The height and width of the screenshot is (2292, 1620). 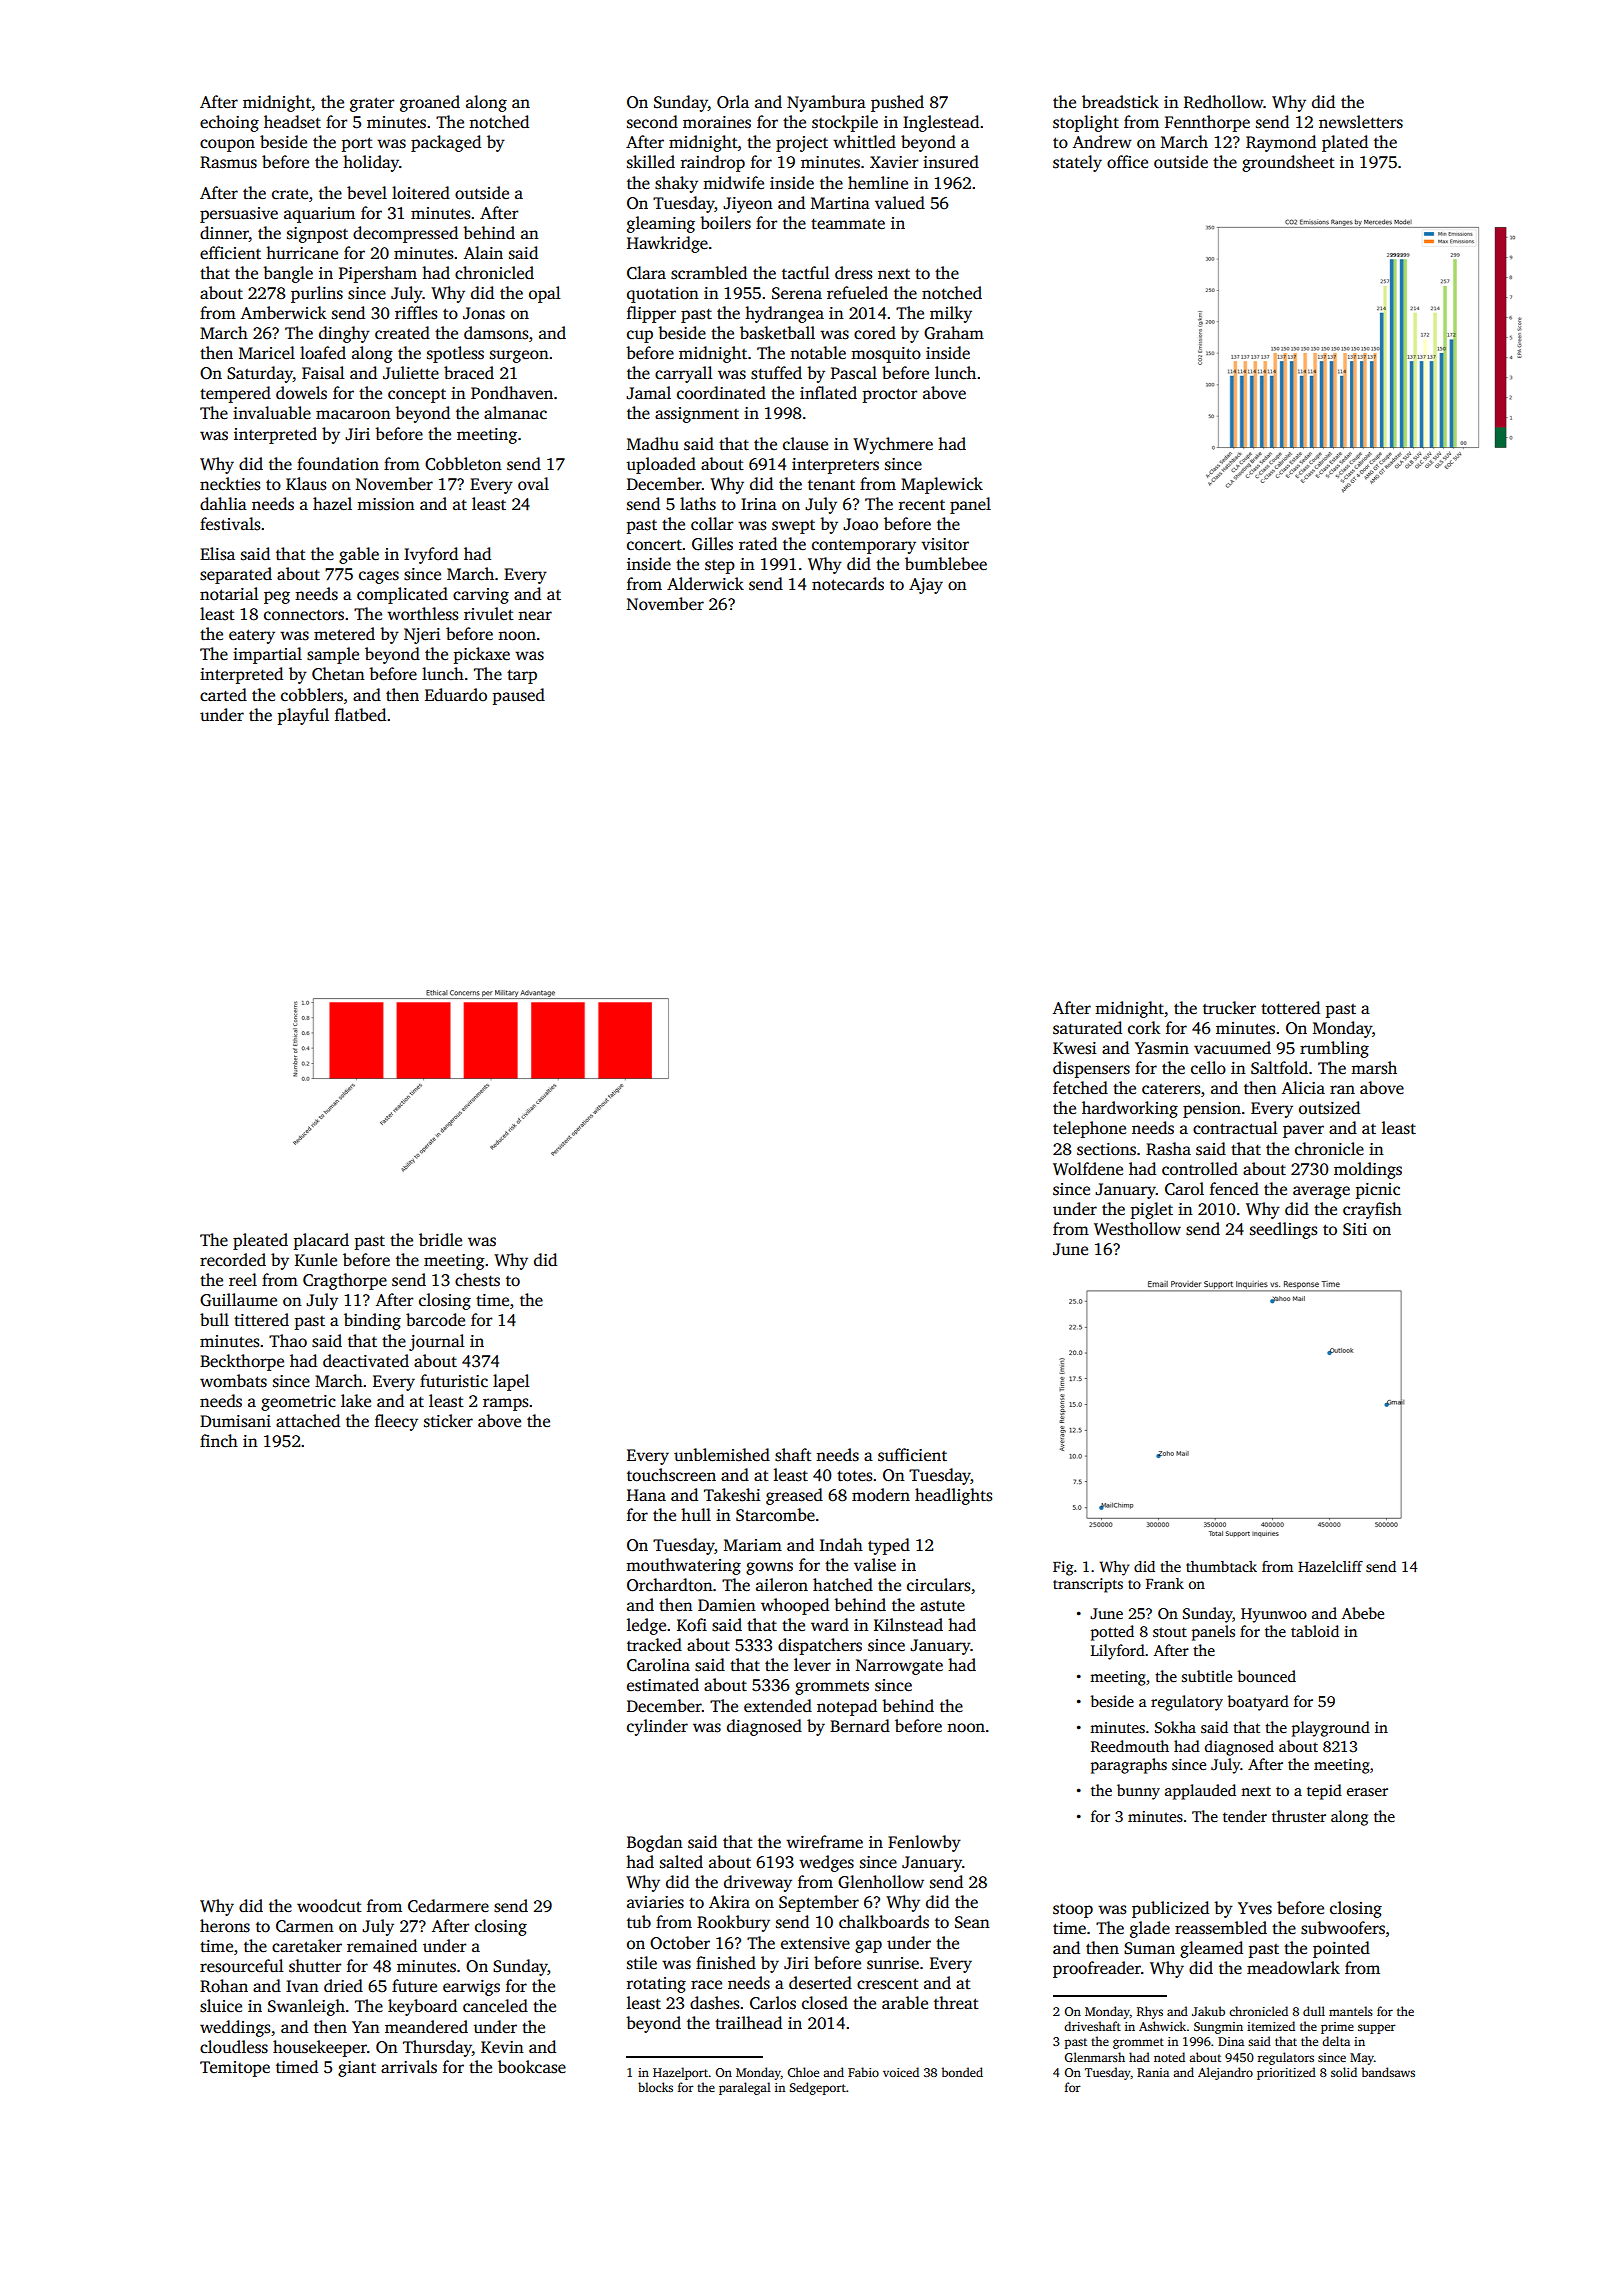 What do you see at coordinates (519, 696) in the screenshot?
I see `paused` at bounding box center [519, 696].
